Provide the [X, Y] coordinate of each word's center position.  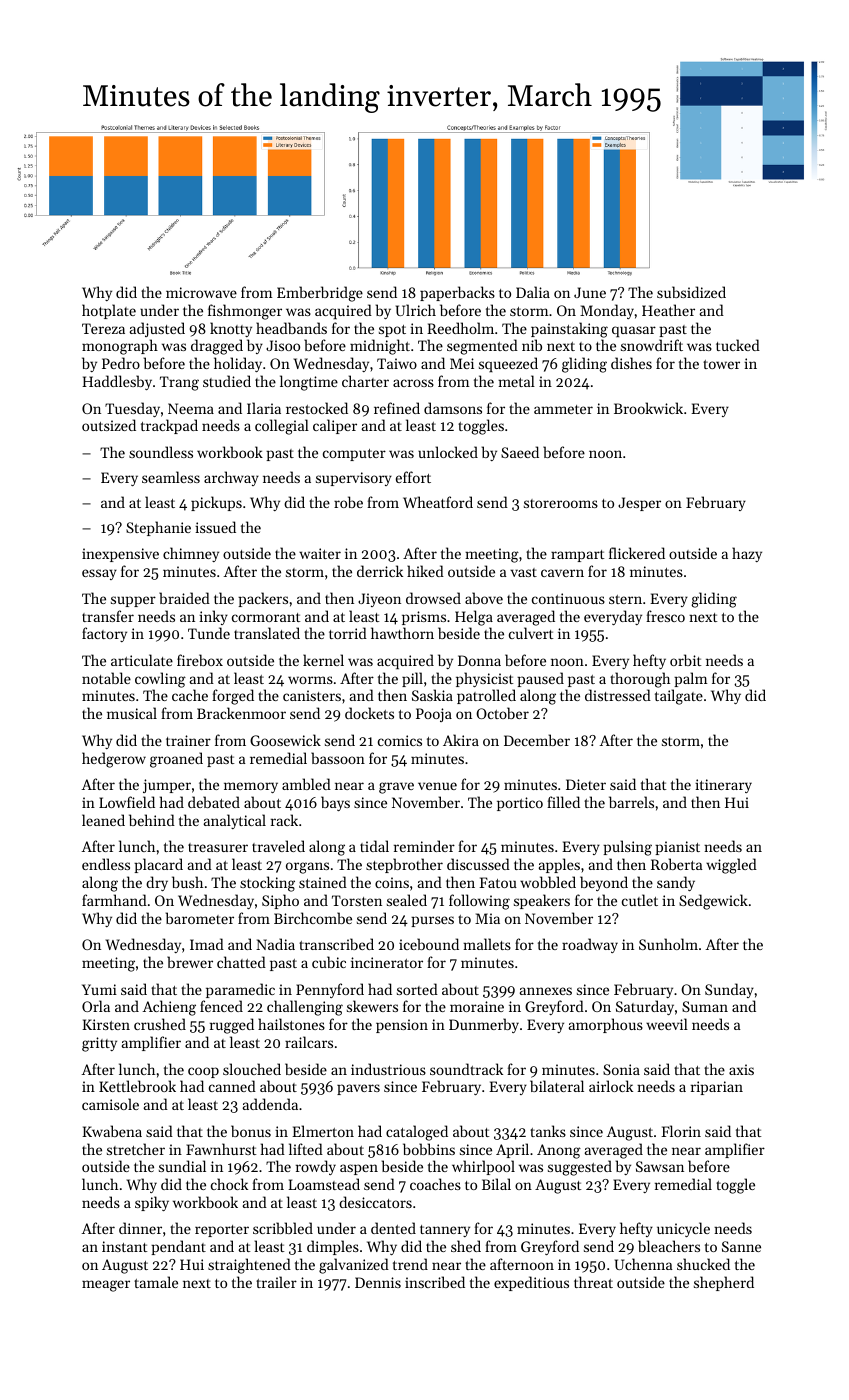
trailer [276, 1282]
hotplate [109, 311]
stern [625, 599]
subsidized [691, 292]
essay [99, 574]
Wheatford [438, 502]
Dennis [378, 1282]
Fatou [498, 882]
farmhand [114, 900]
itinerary [723, 786]
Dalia [533, 292]
